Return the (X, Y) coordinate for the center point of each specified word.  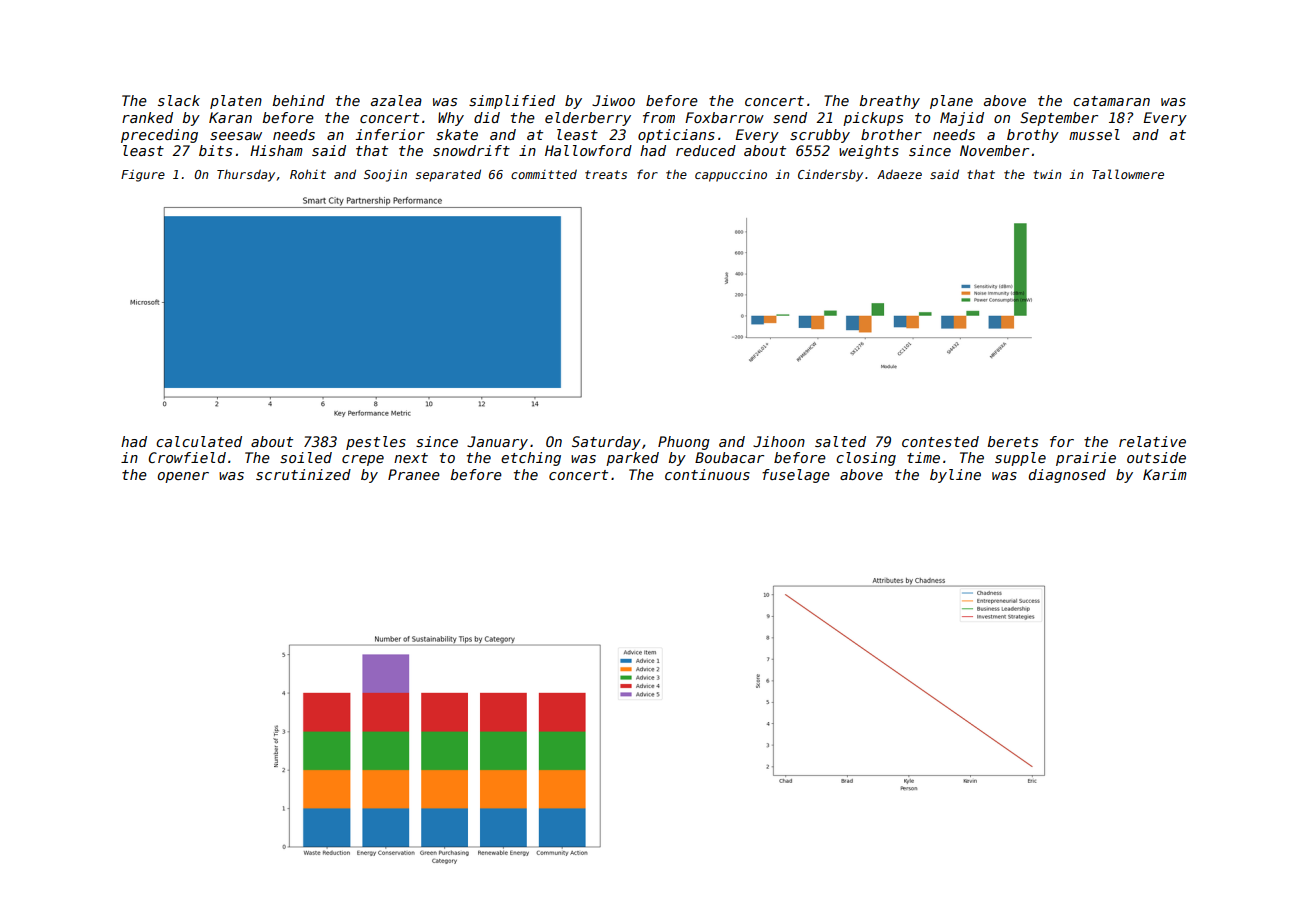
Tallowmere (1128, 174)
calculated (199, 441)
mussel (1094, 134)
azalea (396, 100)
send (790, 117)
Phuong (684, 443)
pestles (376, 443)
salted (840, 441)
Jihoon (779, 441)
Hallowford (588, 150)
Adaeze (899, 174)
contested (940, 441)
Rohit (308, 174)
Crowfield (187, 457)
